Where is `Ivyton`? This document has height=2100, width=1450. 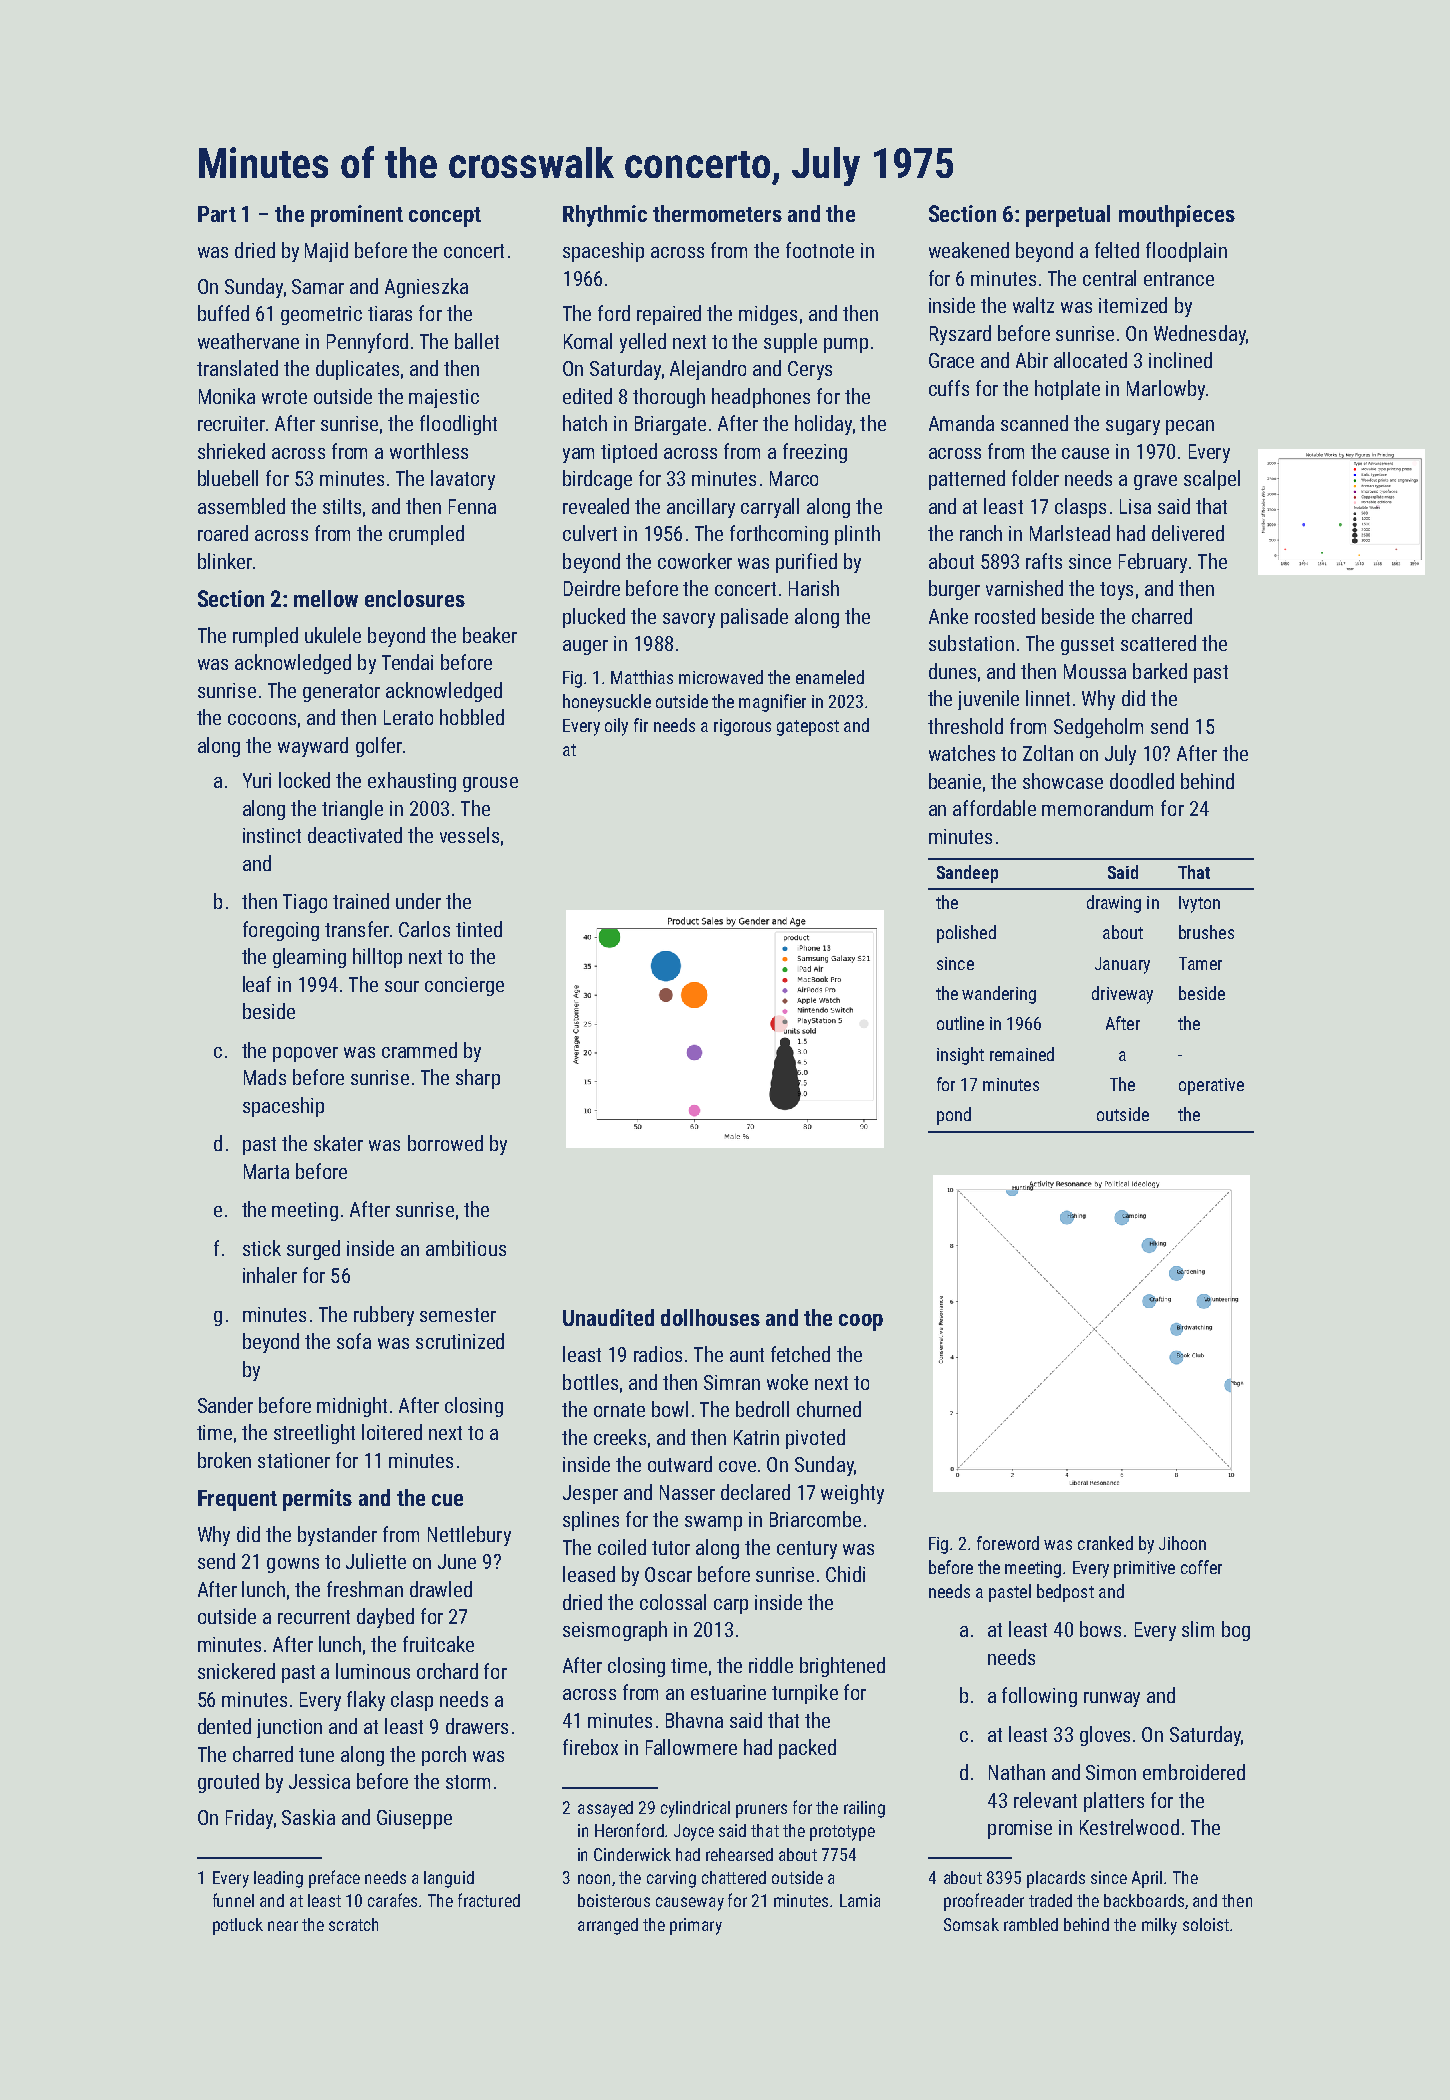
Ivyton is located at coordinates (1199, 904).
